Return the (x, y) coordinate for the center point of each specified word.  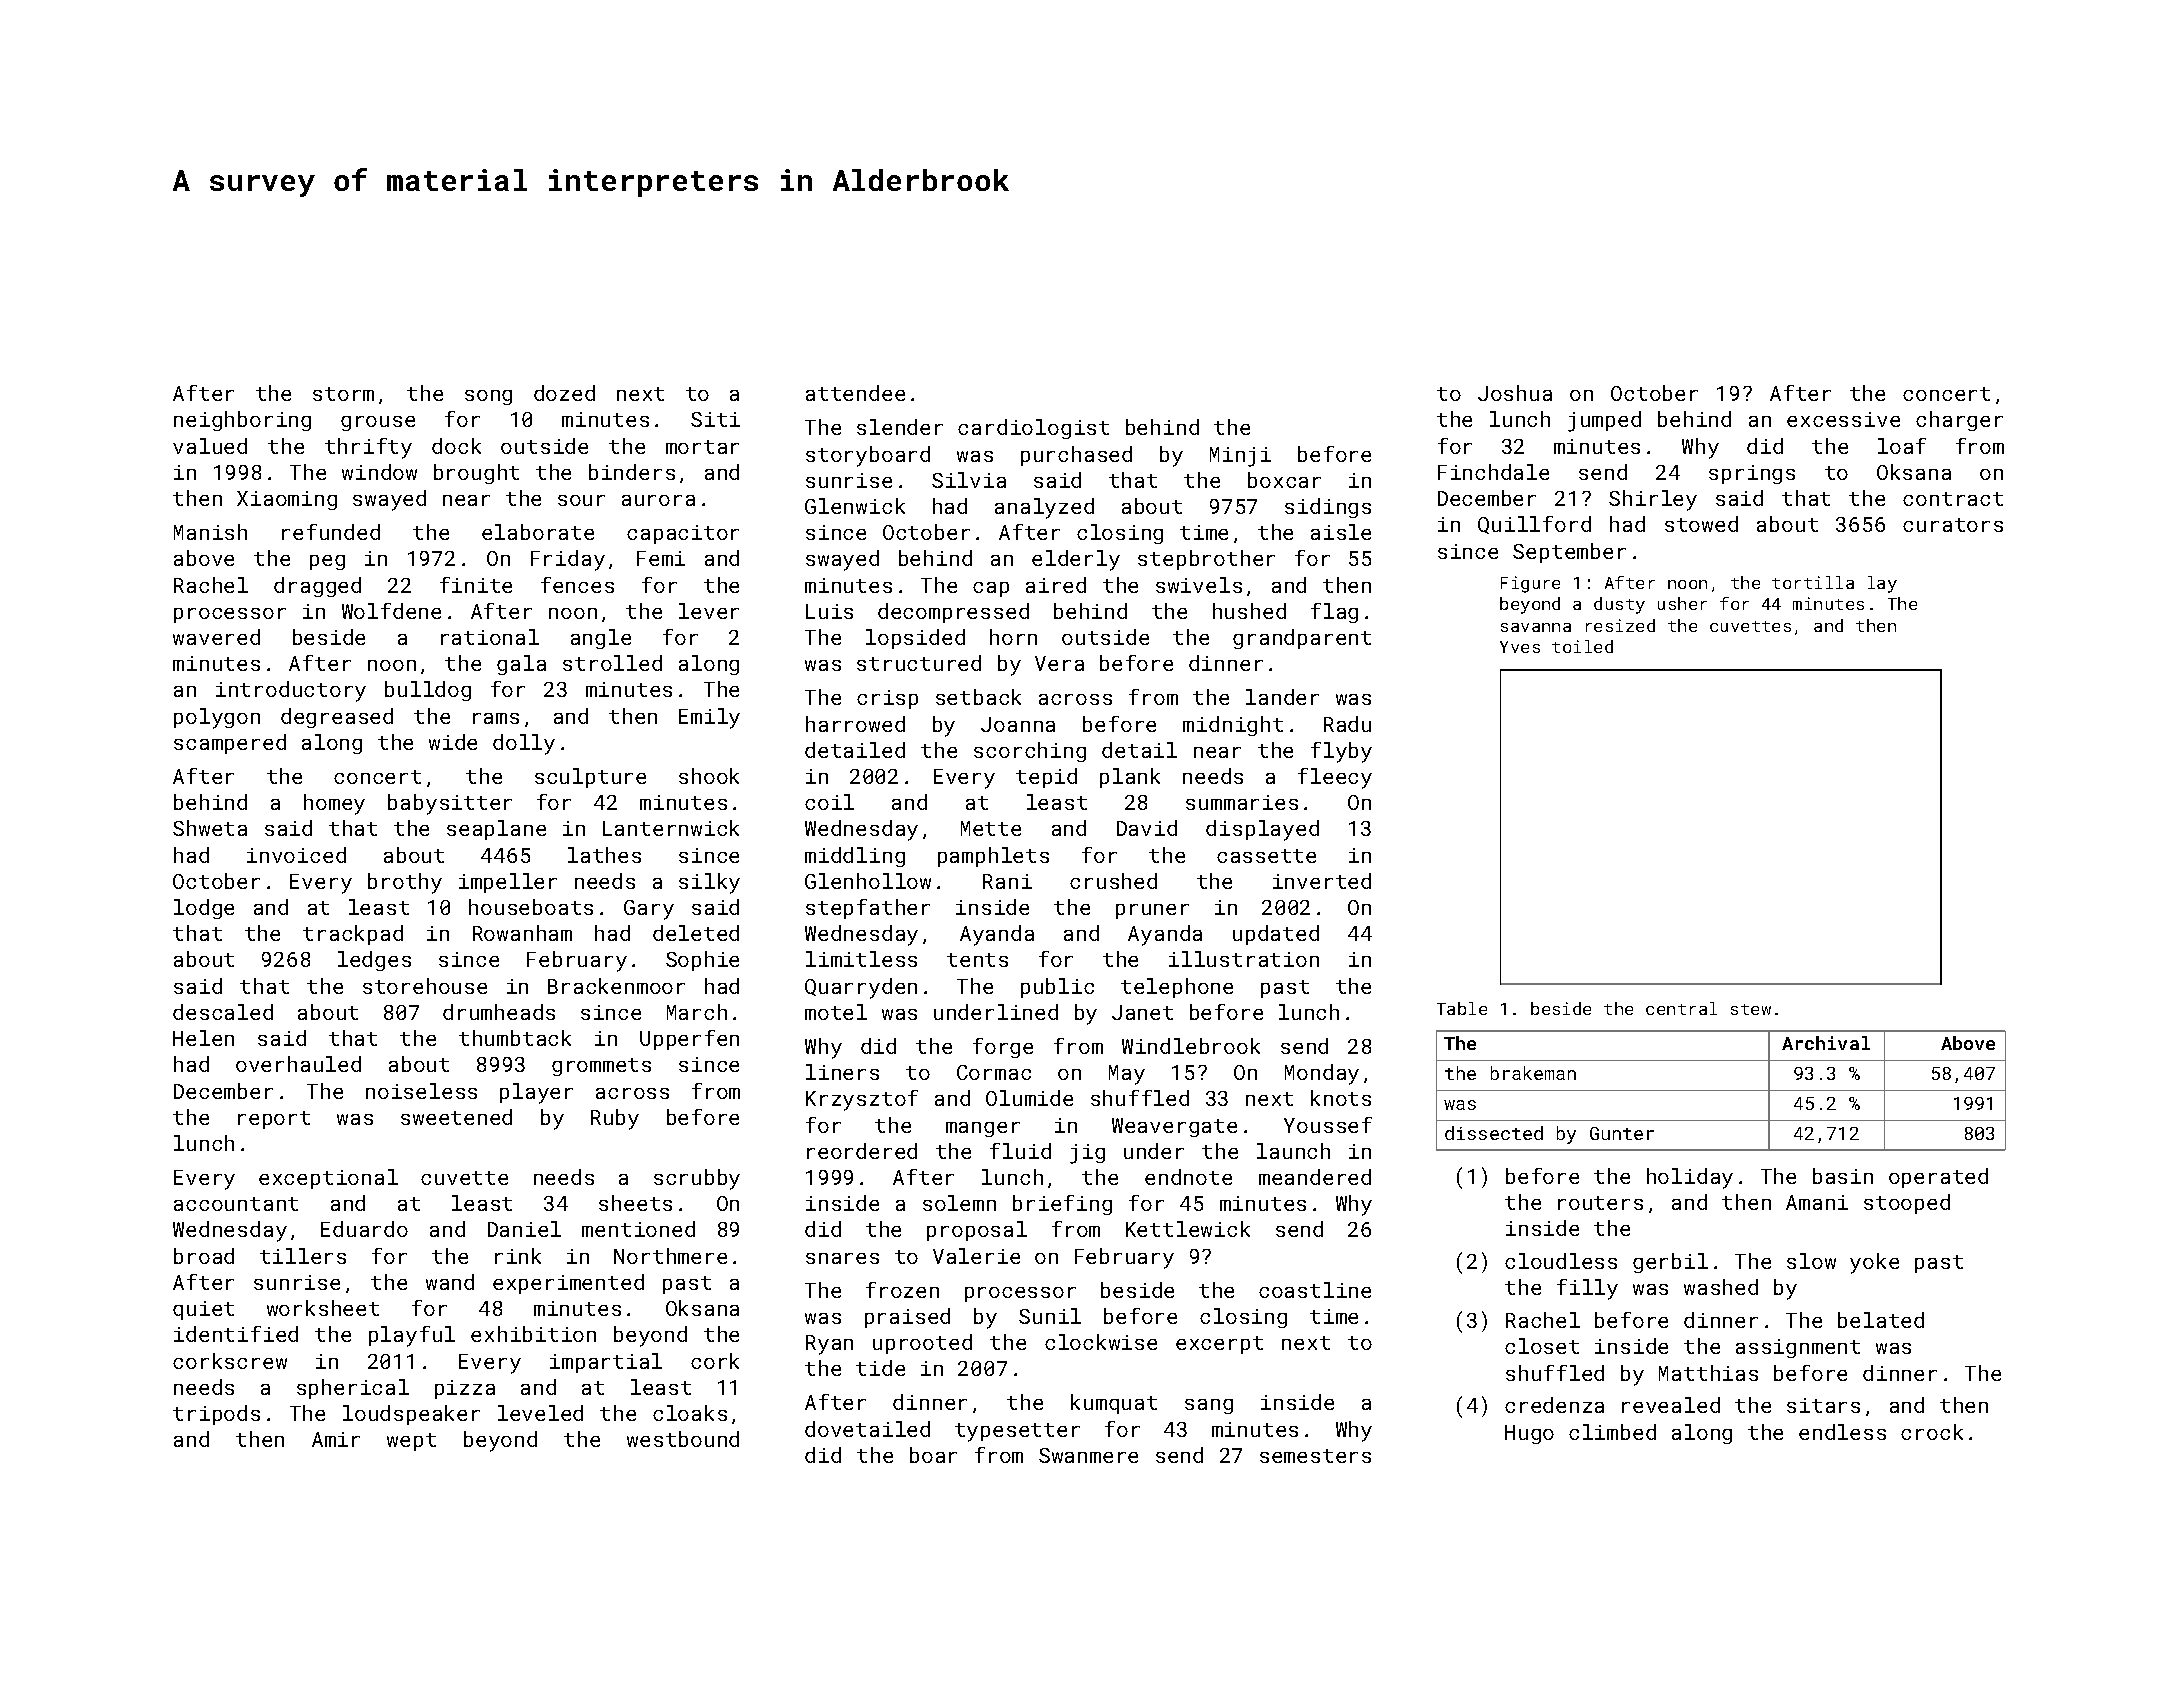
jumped (1604, 421)
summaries (1242, 802)
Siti (715, 419)
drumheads (499, 1012)
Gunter (1622, 1133)
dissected (1494, 1133)
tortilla (1813, 582)
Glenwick (855, 506)
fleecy (1335, 778)
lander (1282, 697)
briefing (1062, 1205)
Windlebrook (1191, 1046)
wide (453, 742)
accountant (236, 1204)
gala (521, 665)
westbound (683, 1439)
